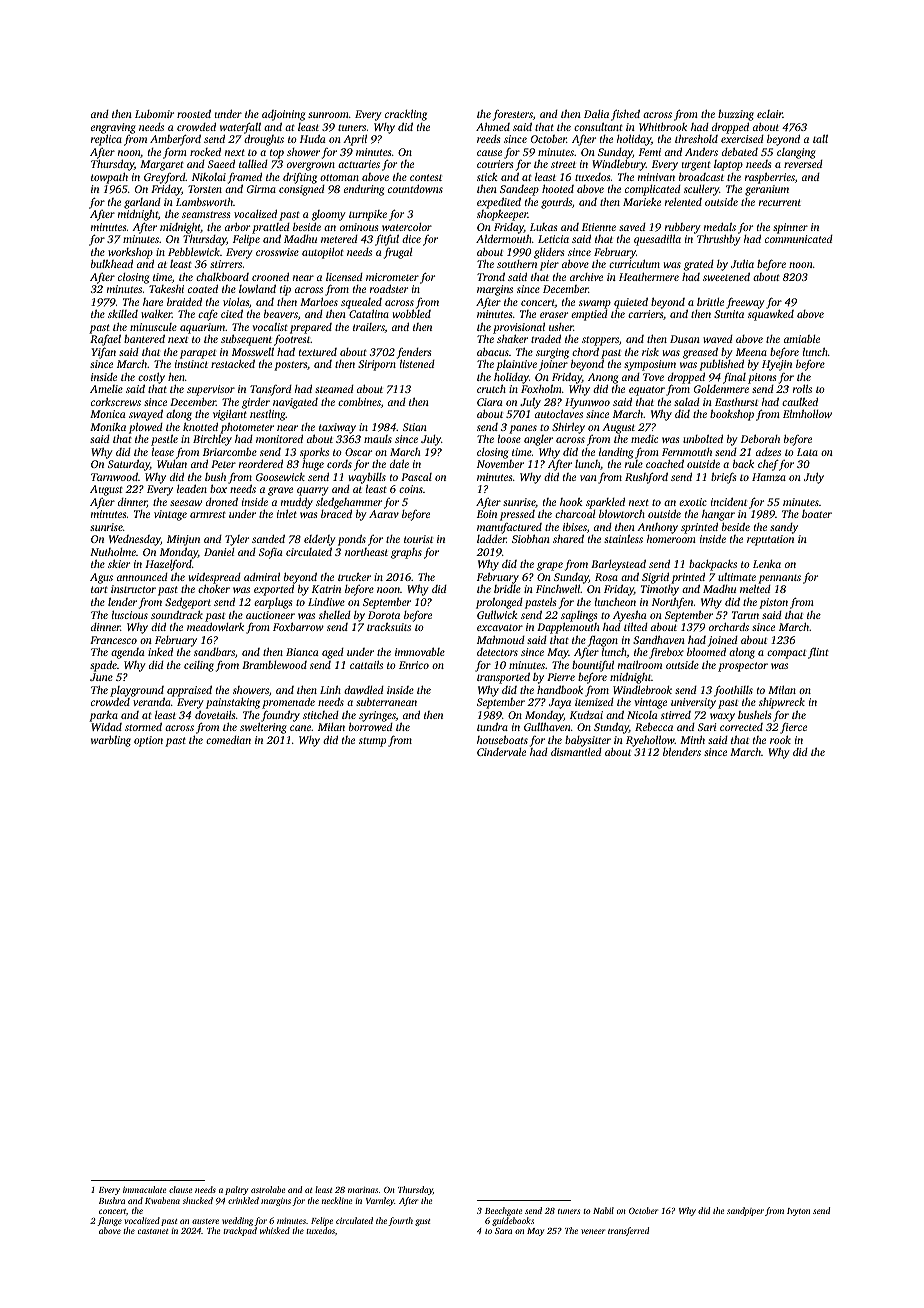 The width and height of the screenshot is (924, 1308). I want to click on engraving, so click(113, 128).
